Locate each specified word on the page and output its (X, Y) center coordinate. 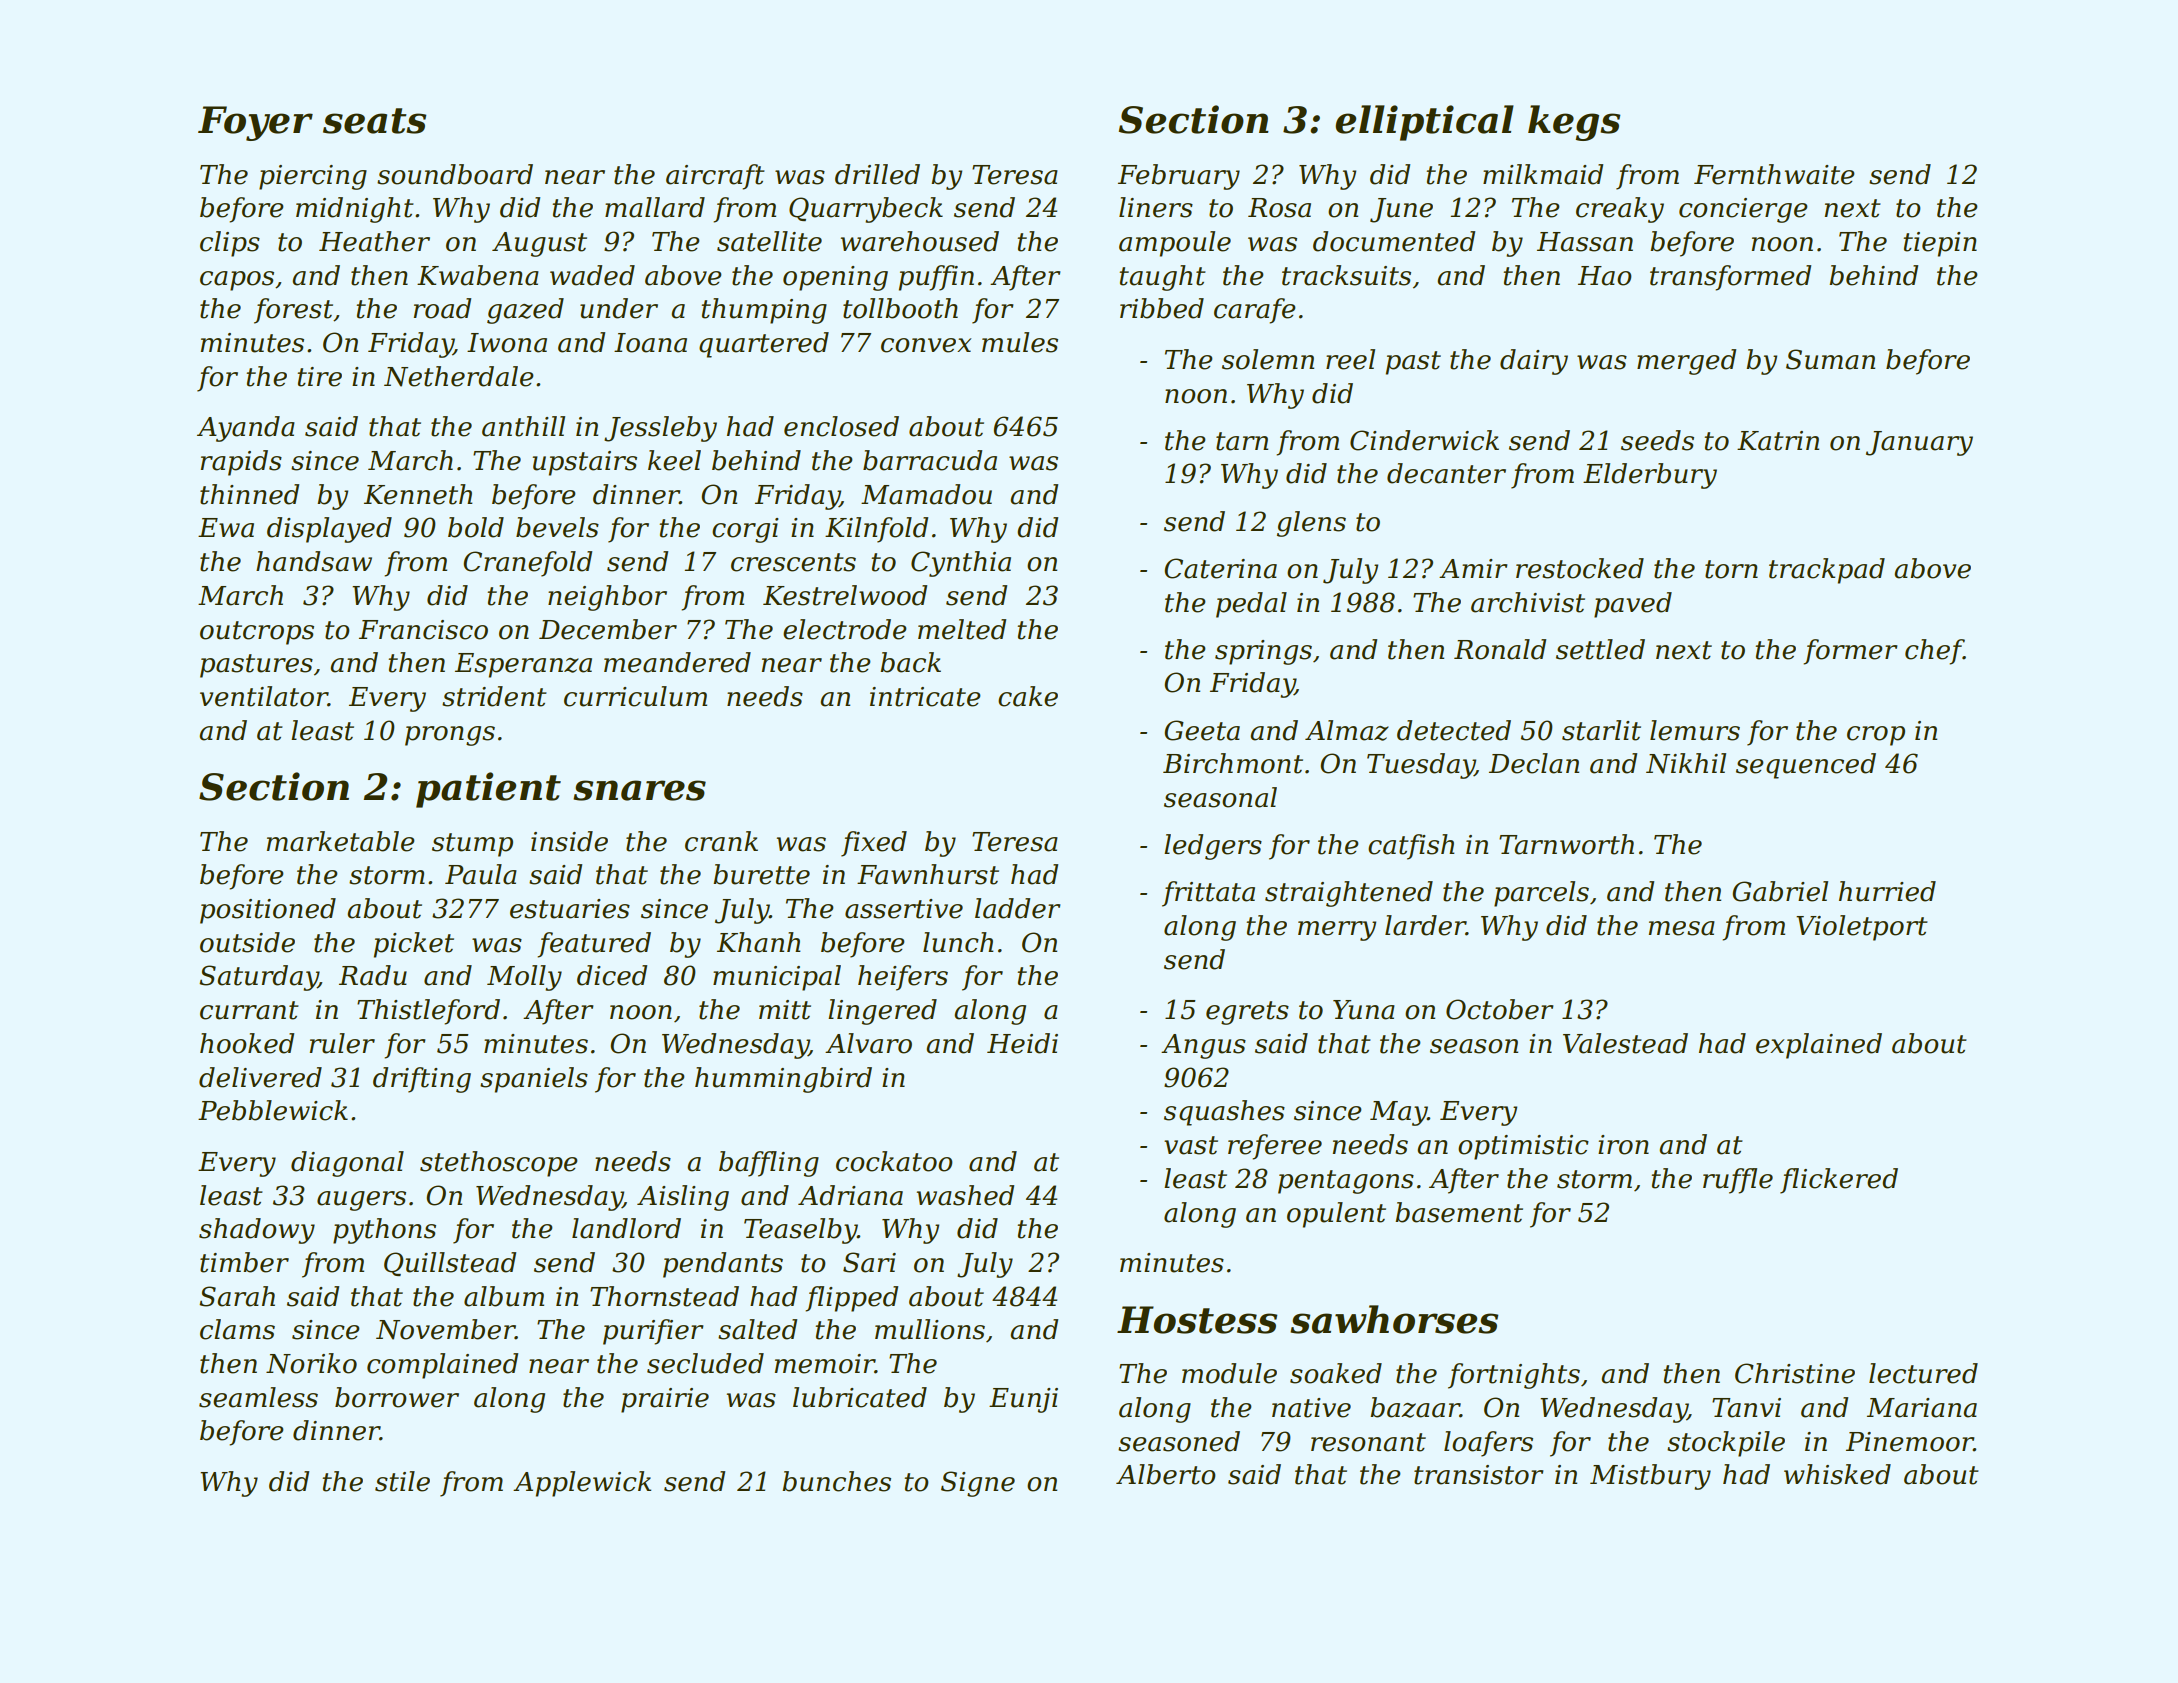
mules (1020, 342)
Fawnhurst (928, 874)
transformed (1730, 278)
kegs (1574, 123)
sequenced (1806, 766)
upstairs (585, 463)
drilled (877, 174)
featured (594, 945)
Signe (978, 1484)
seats (374, 121)
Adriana (850, 1195)
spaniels (534, 1080)
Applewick (582, 1484)
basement (1459, 1212)
